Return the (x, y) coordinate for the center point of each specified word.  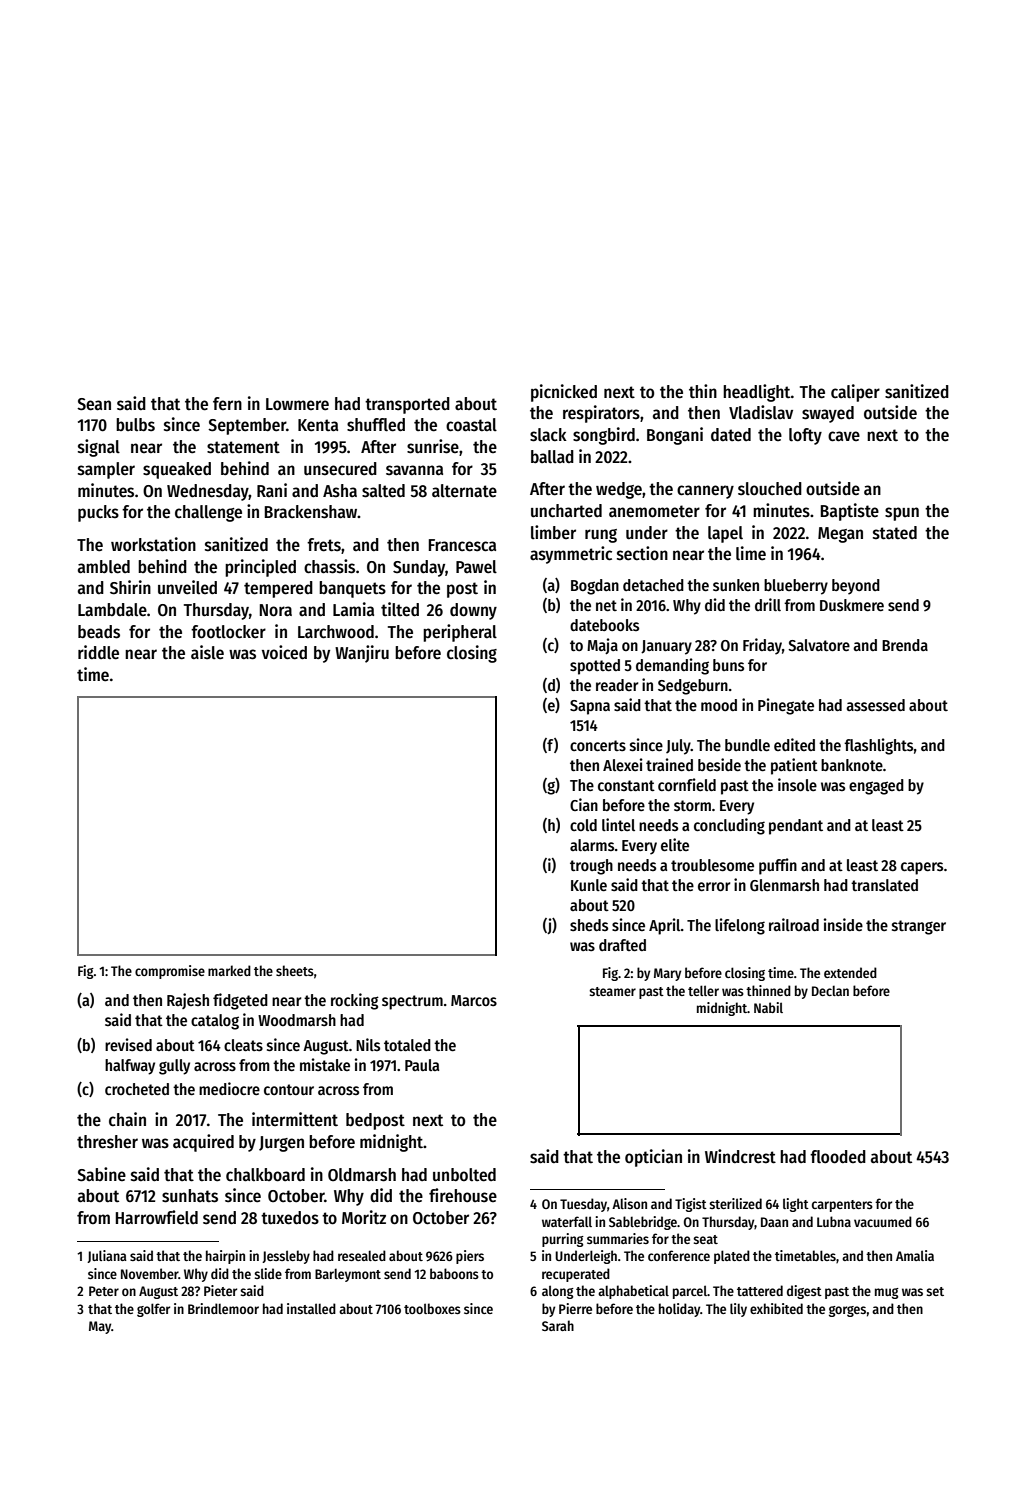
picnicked (564, 393)
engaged (876, 787)
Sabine (101, 1174)
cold (583, 825)
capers (922, 868)
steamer (612, 991)
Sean (94, 404)
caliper (855, 393)
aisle (207, 652)
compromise (170, 972)
